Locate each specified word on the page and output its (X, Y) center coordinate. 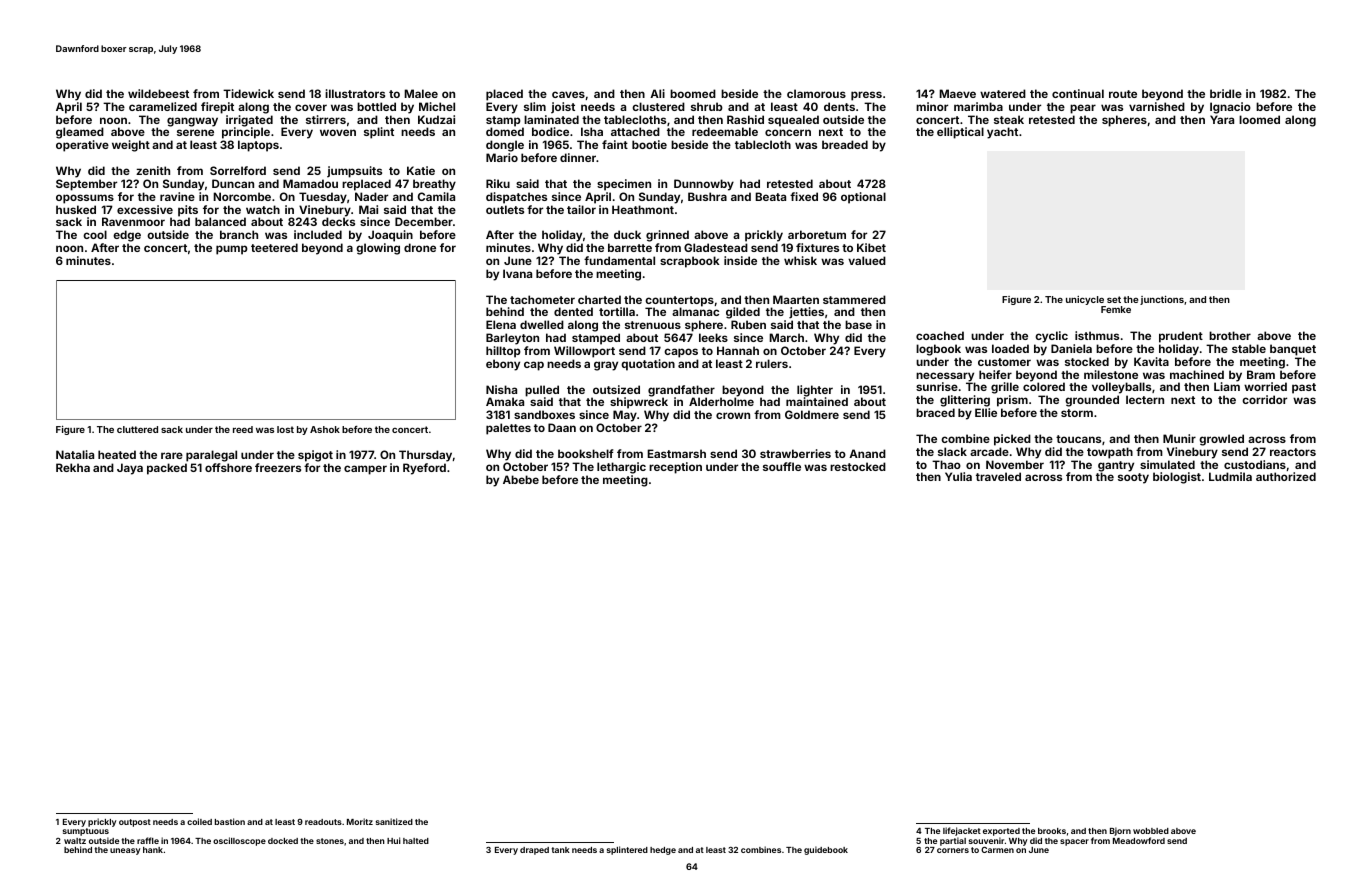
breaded (845, 144)
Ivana (517, 273)
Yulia (958, 476)
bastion (230, 821)
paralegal (211, 456)
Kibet (871, 247)
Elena (501, 324)
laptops (258, 146)
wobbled (1151, 831)
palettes (508, 429)
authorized (1286, 476)
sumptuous (86, 832)
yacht (1002, 133)
